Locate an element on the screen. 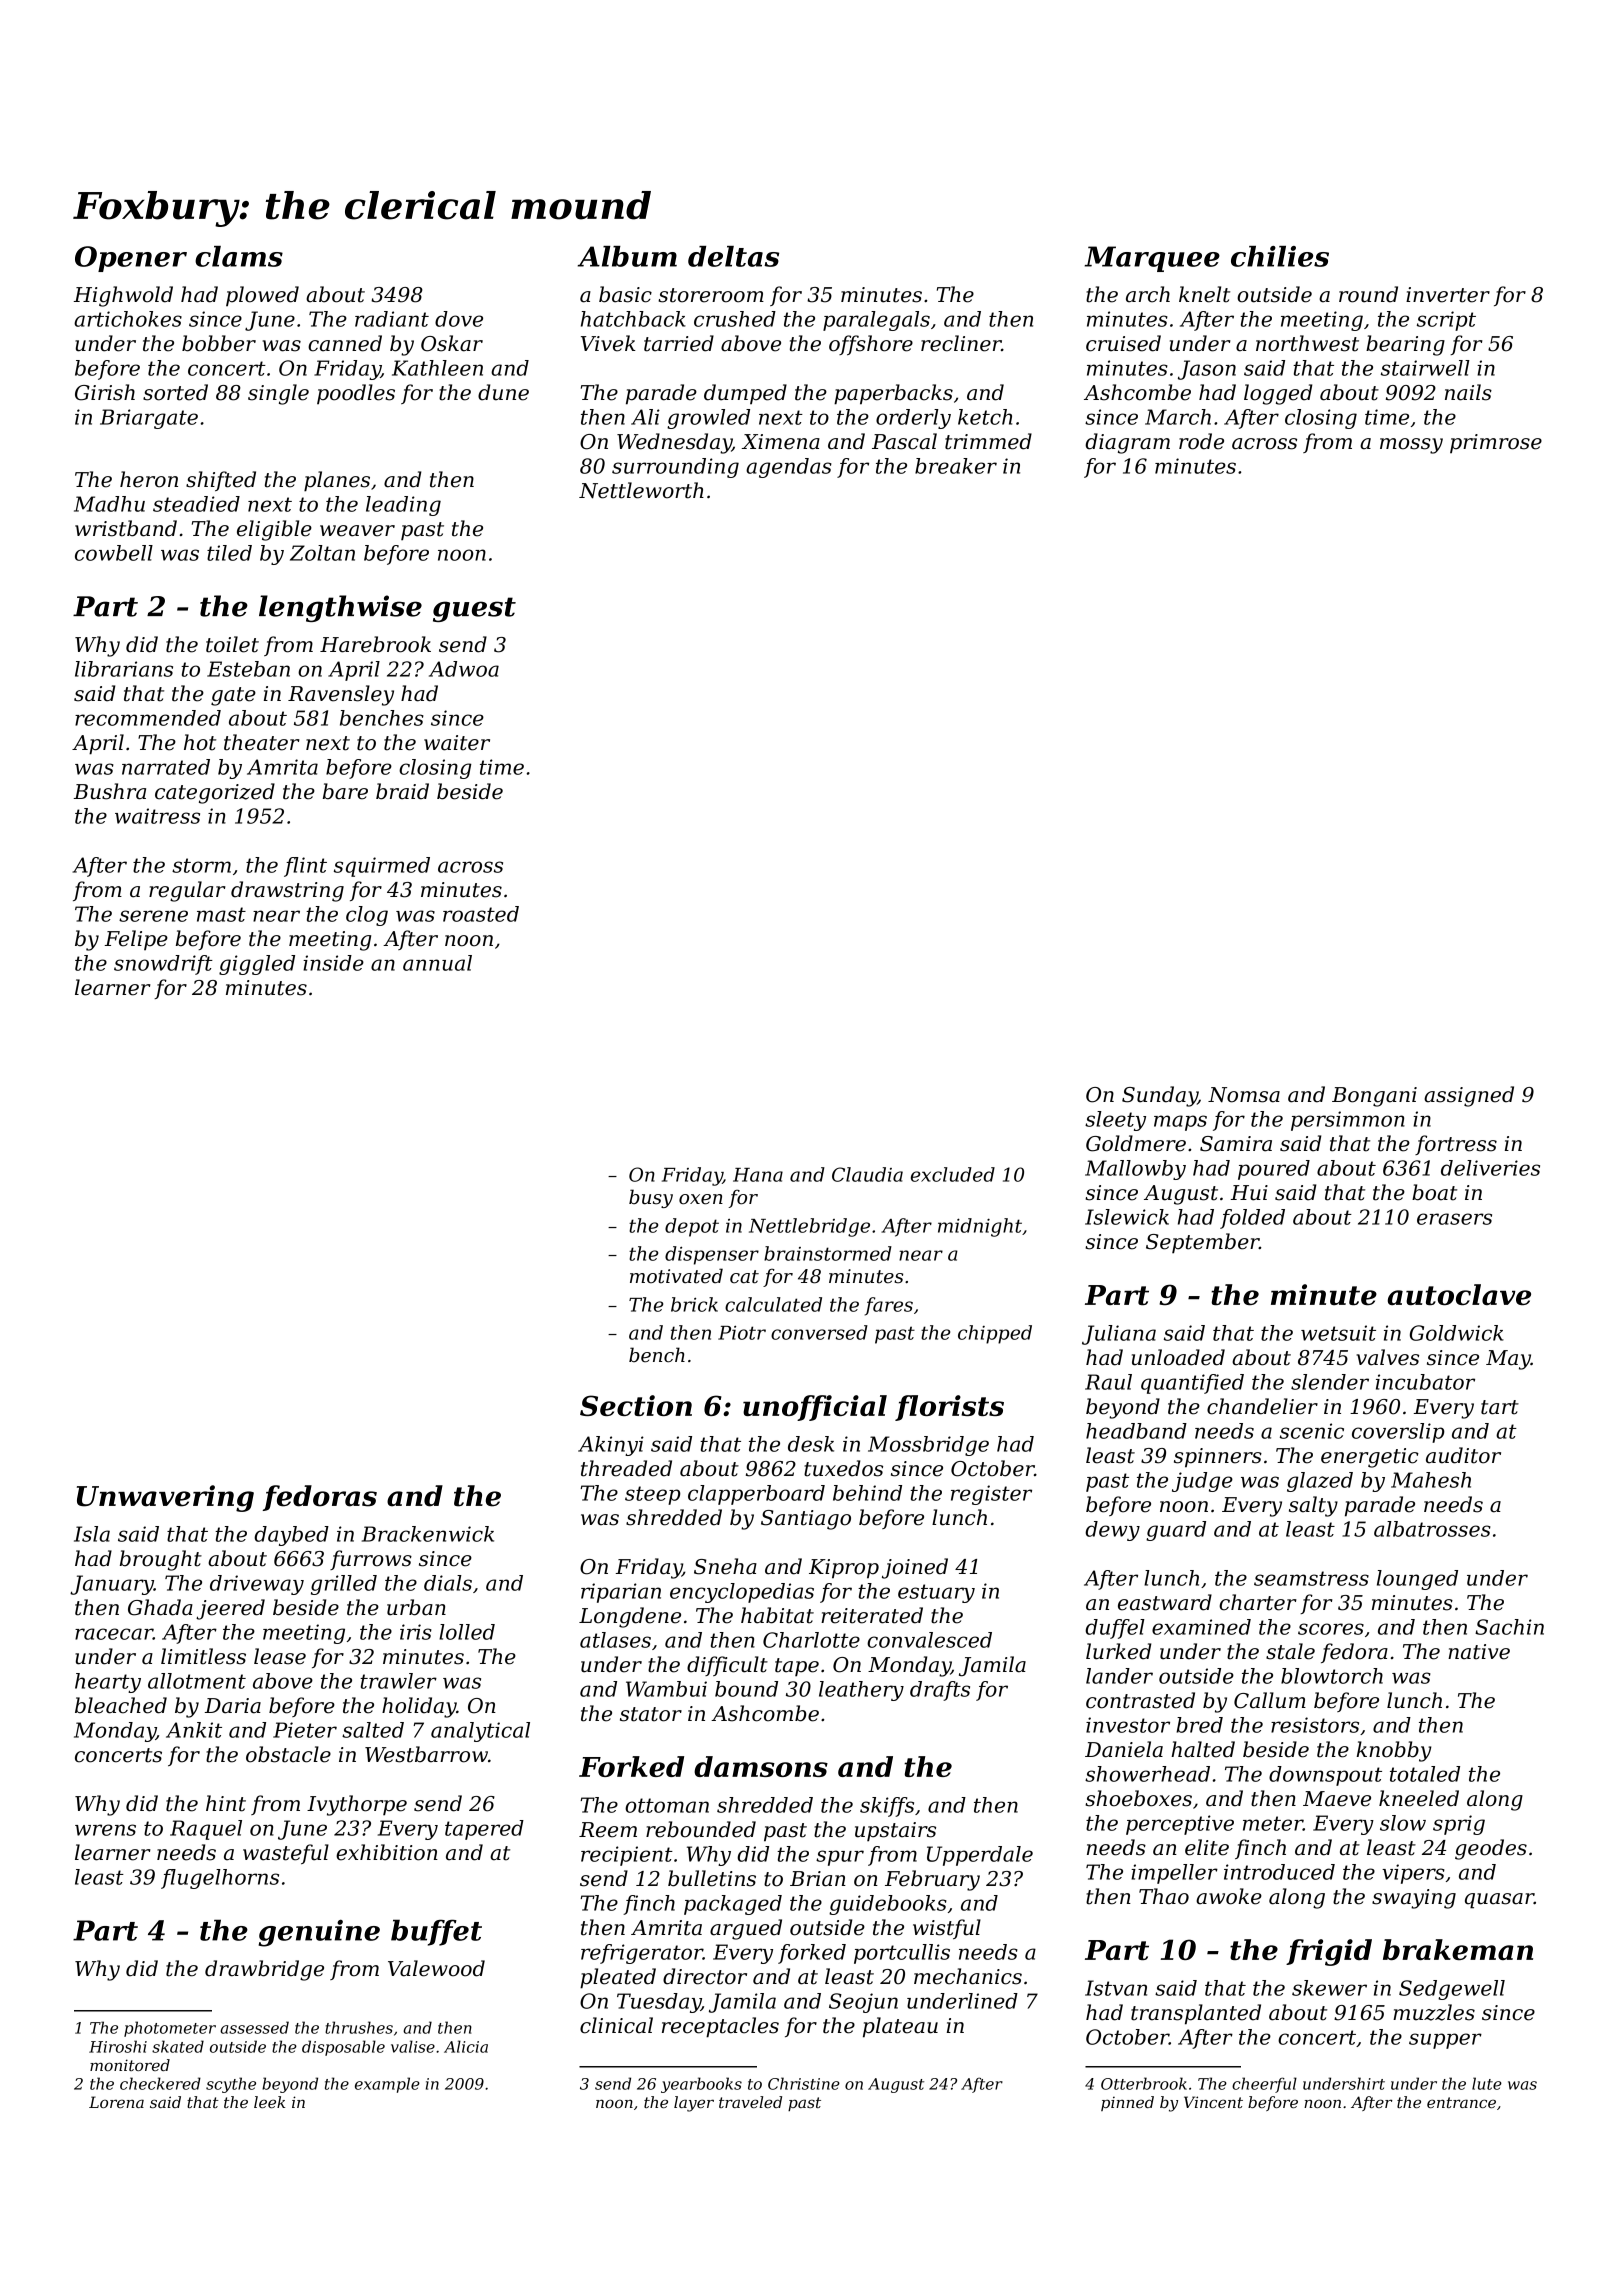  waiter is located at coordinates (457, 743).
